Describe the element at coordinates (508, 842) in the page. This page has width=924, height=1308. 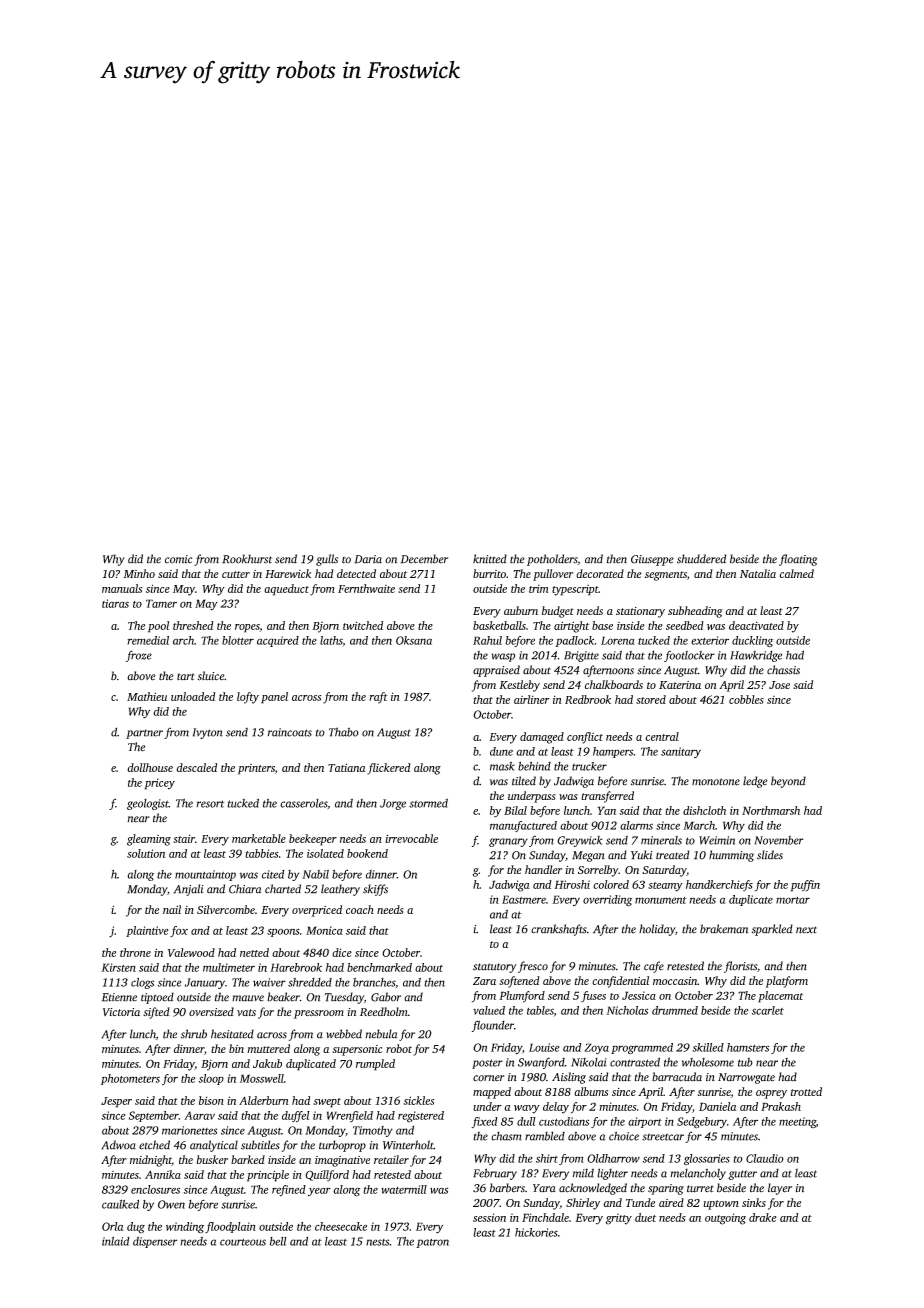
I see `granary` at that location.
